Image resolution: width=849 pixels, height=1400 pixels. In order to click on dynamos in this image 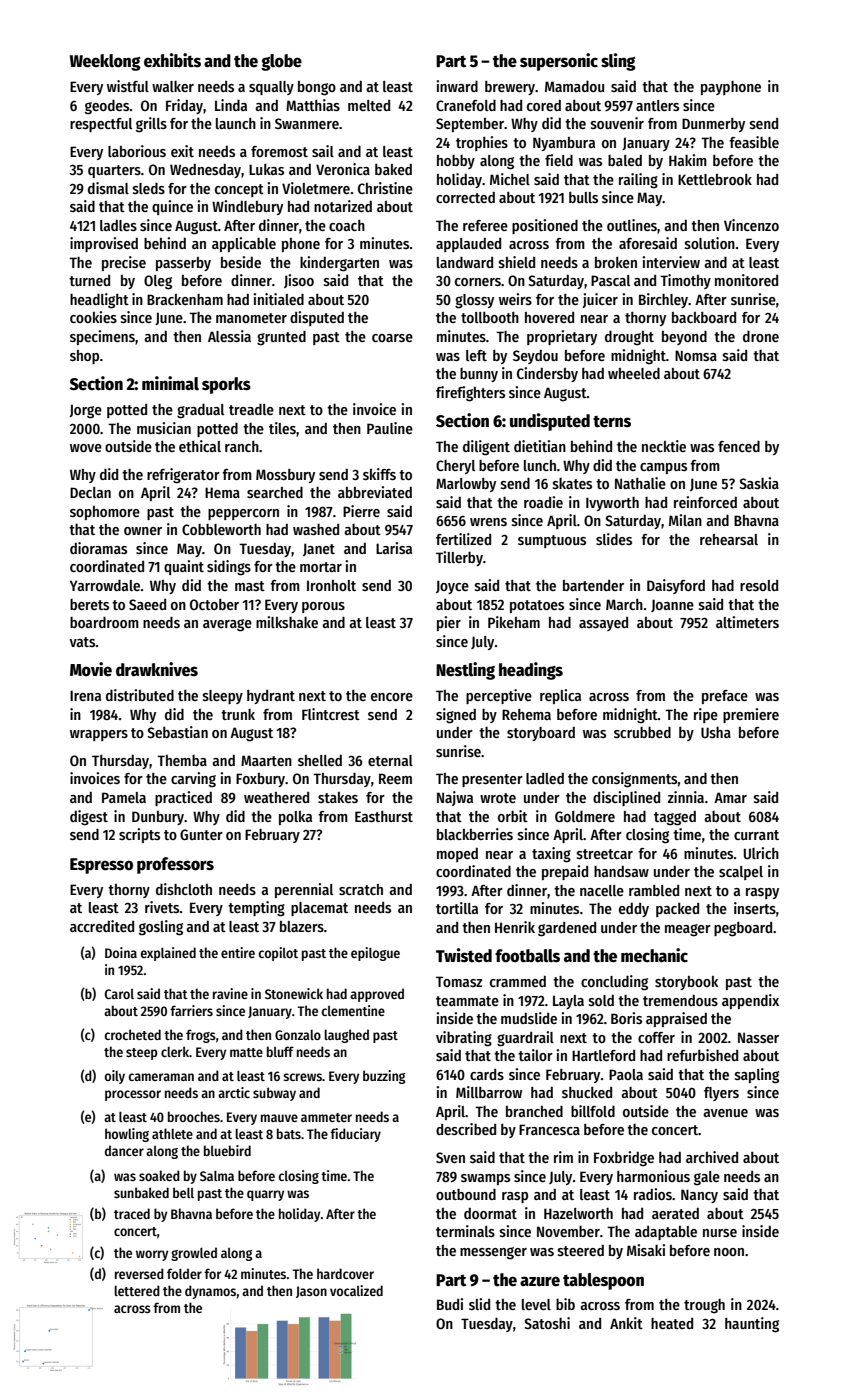, I will do `click(210, 1292)`.
